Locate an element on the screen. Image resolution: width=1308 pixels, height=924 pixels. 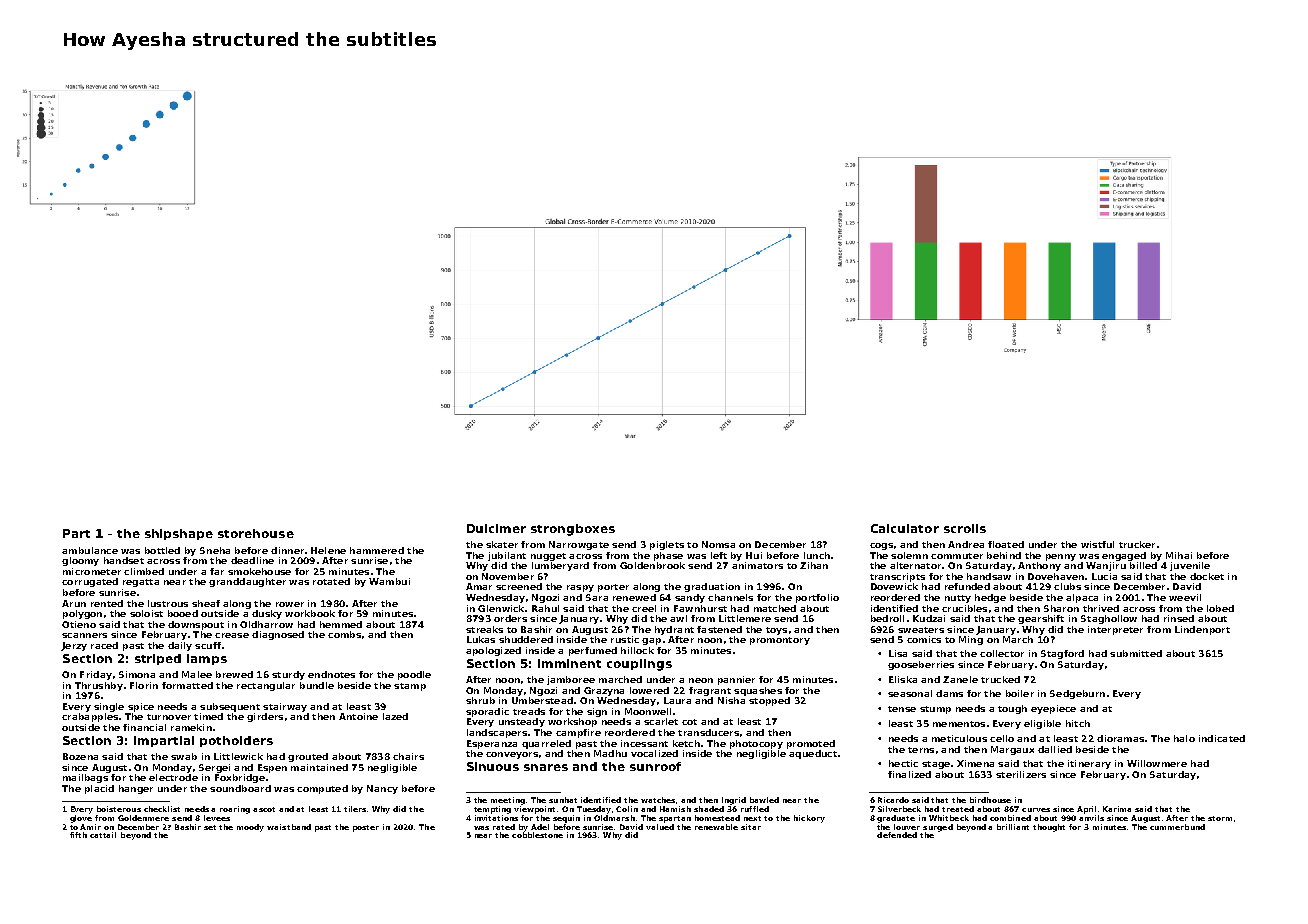
brilliant is located at coordinates (1013, 827).
